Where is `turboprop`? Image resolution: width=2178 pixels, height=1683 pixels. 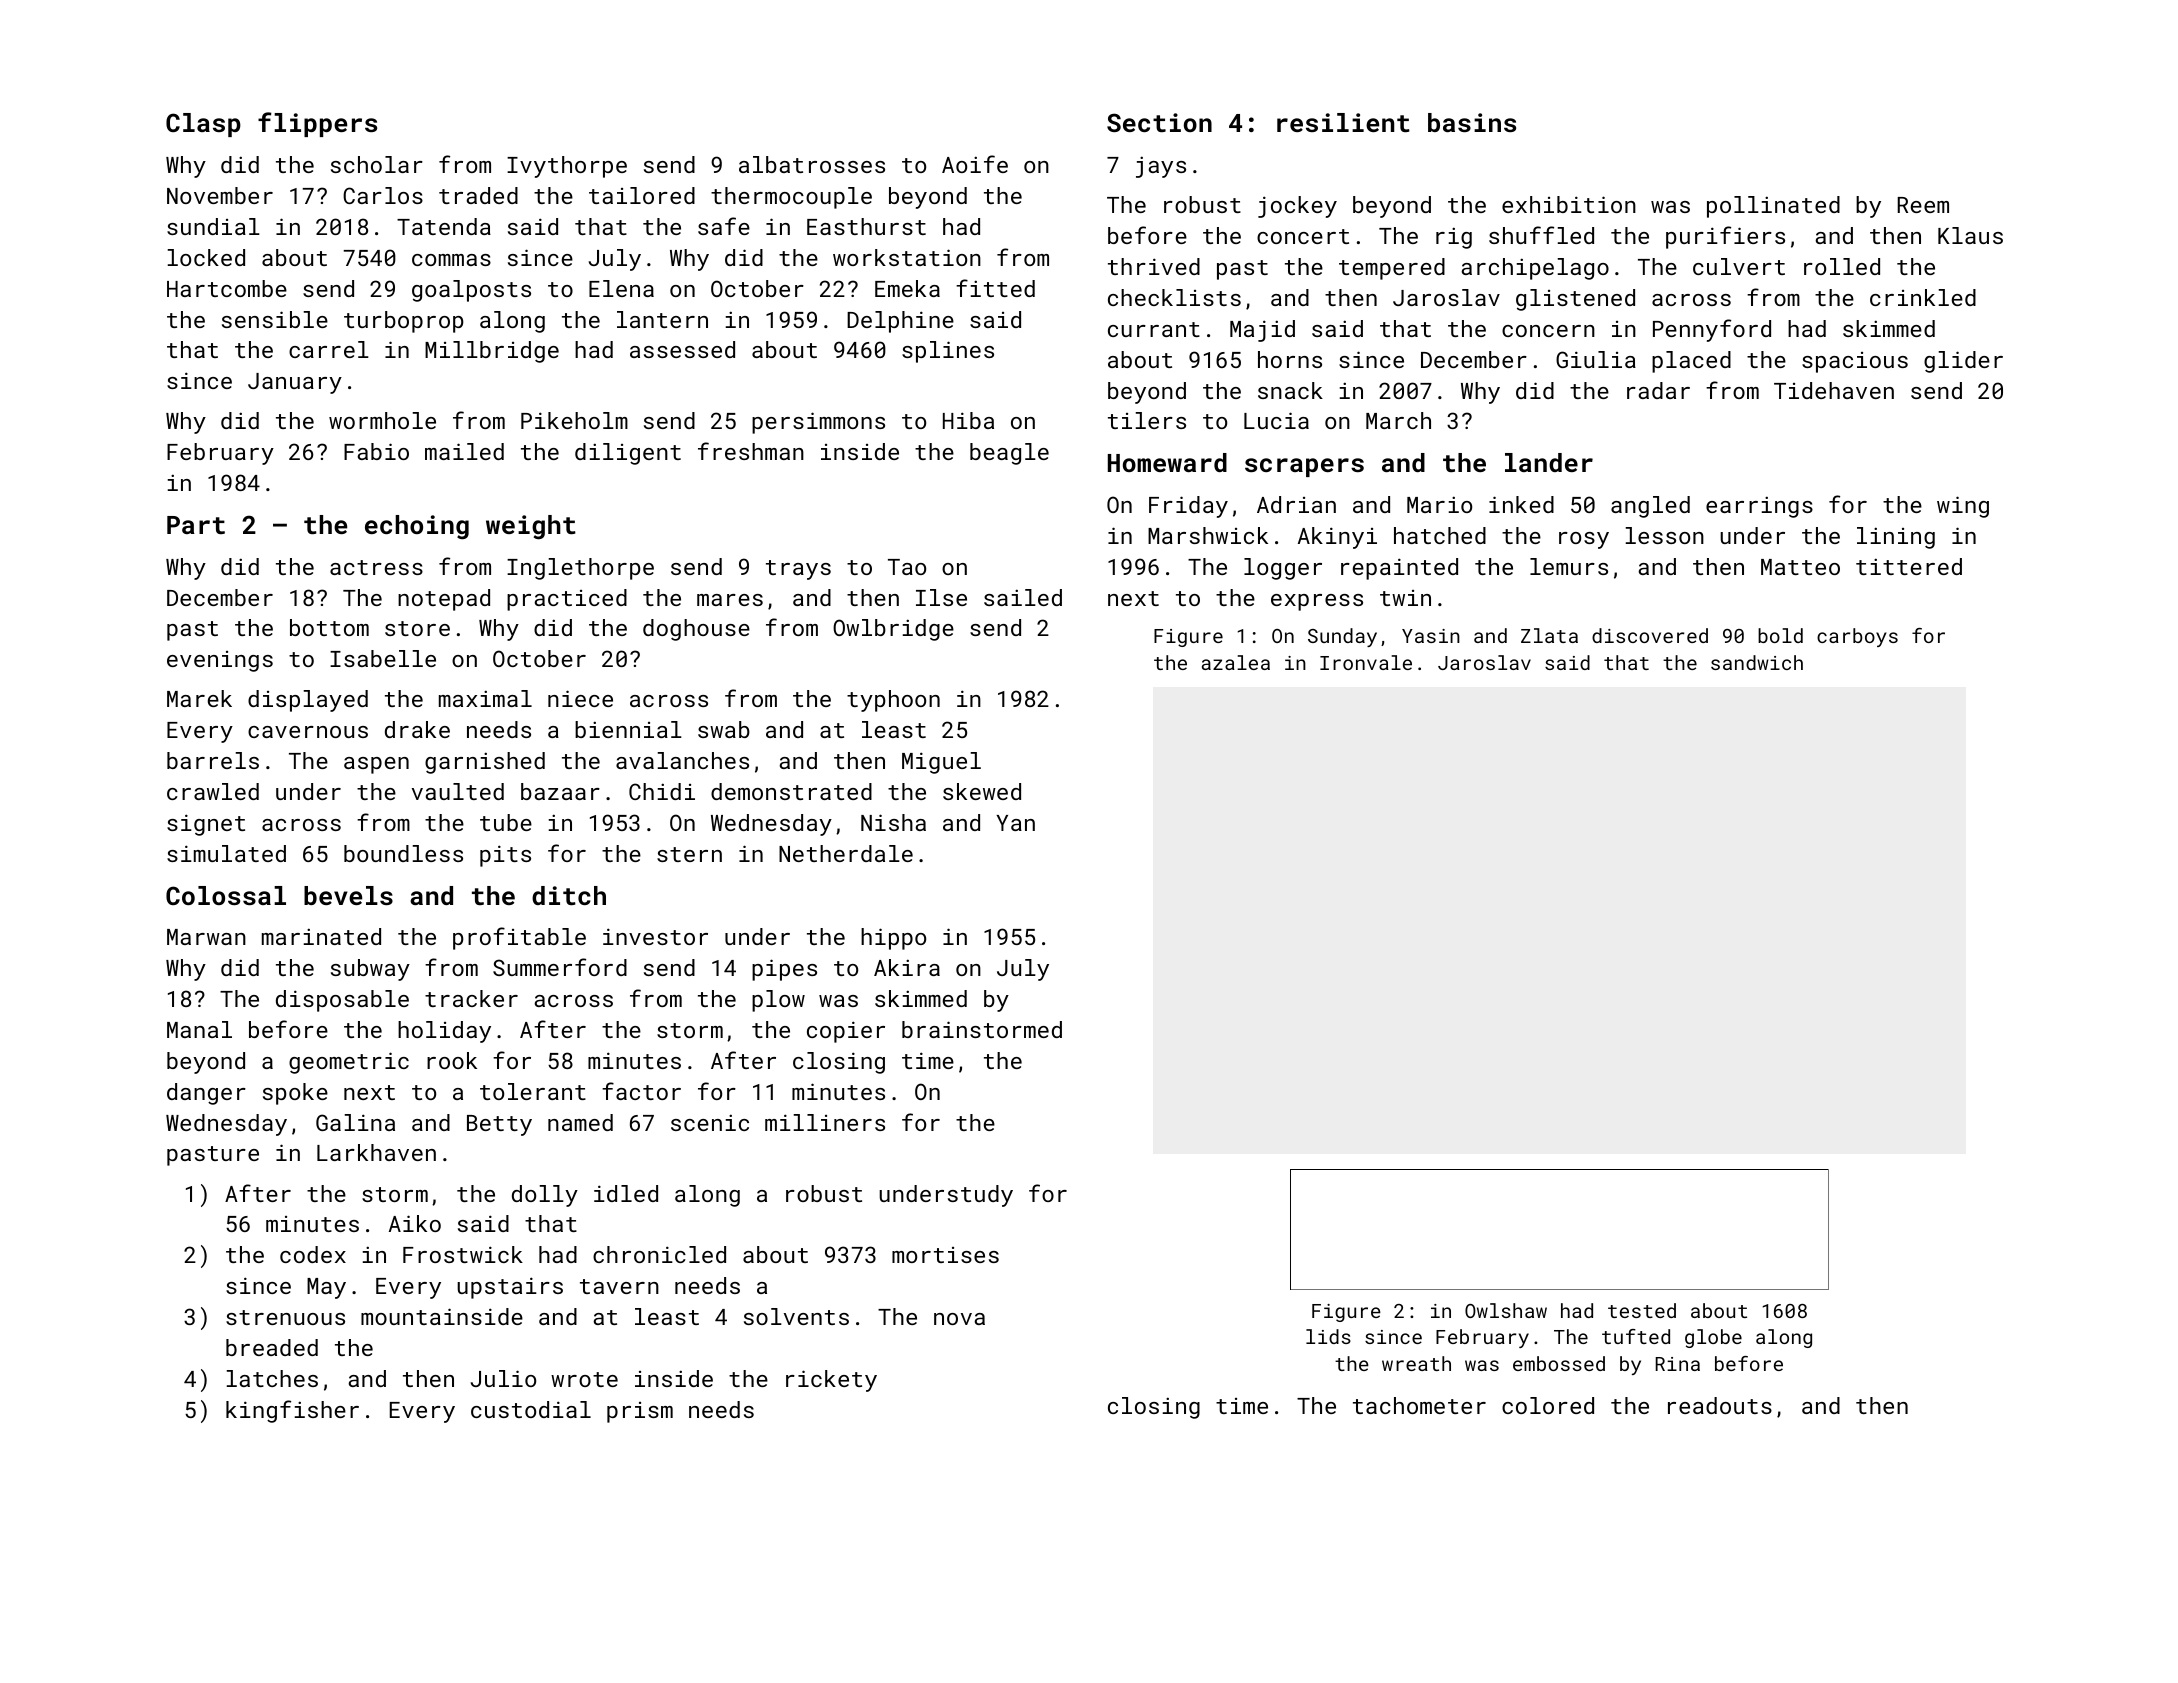
turboprop is located at coordinates (404, 322).
